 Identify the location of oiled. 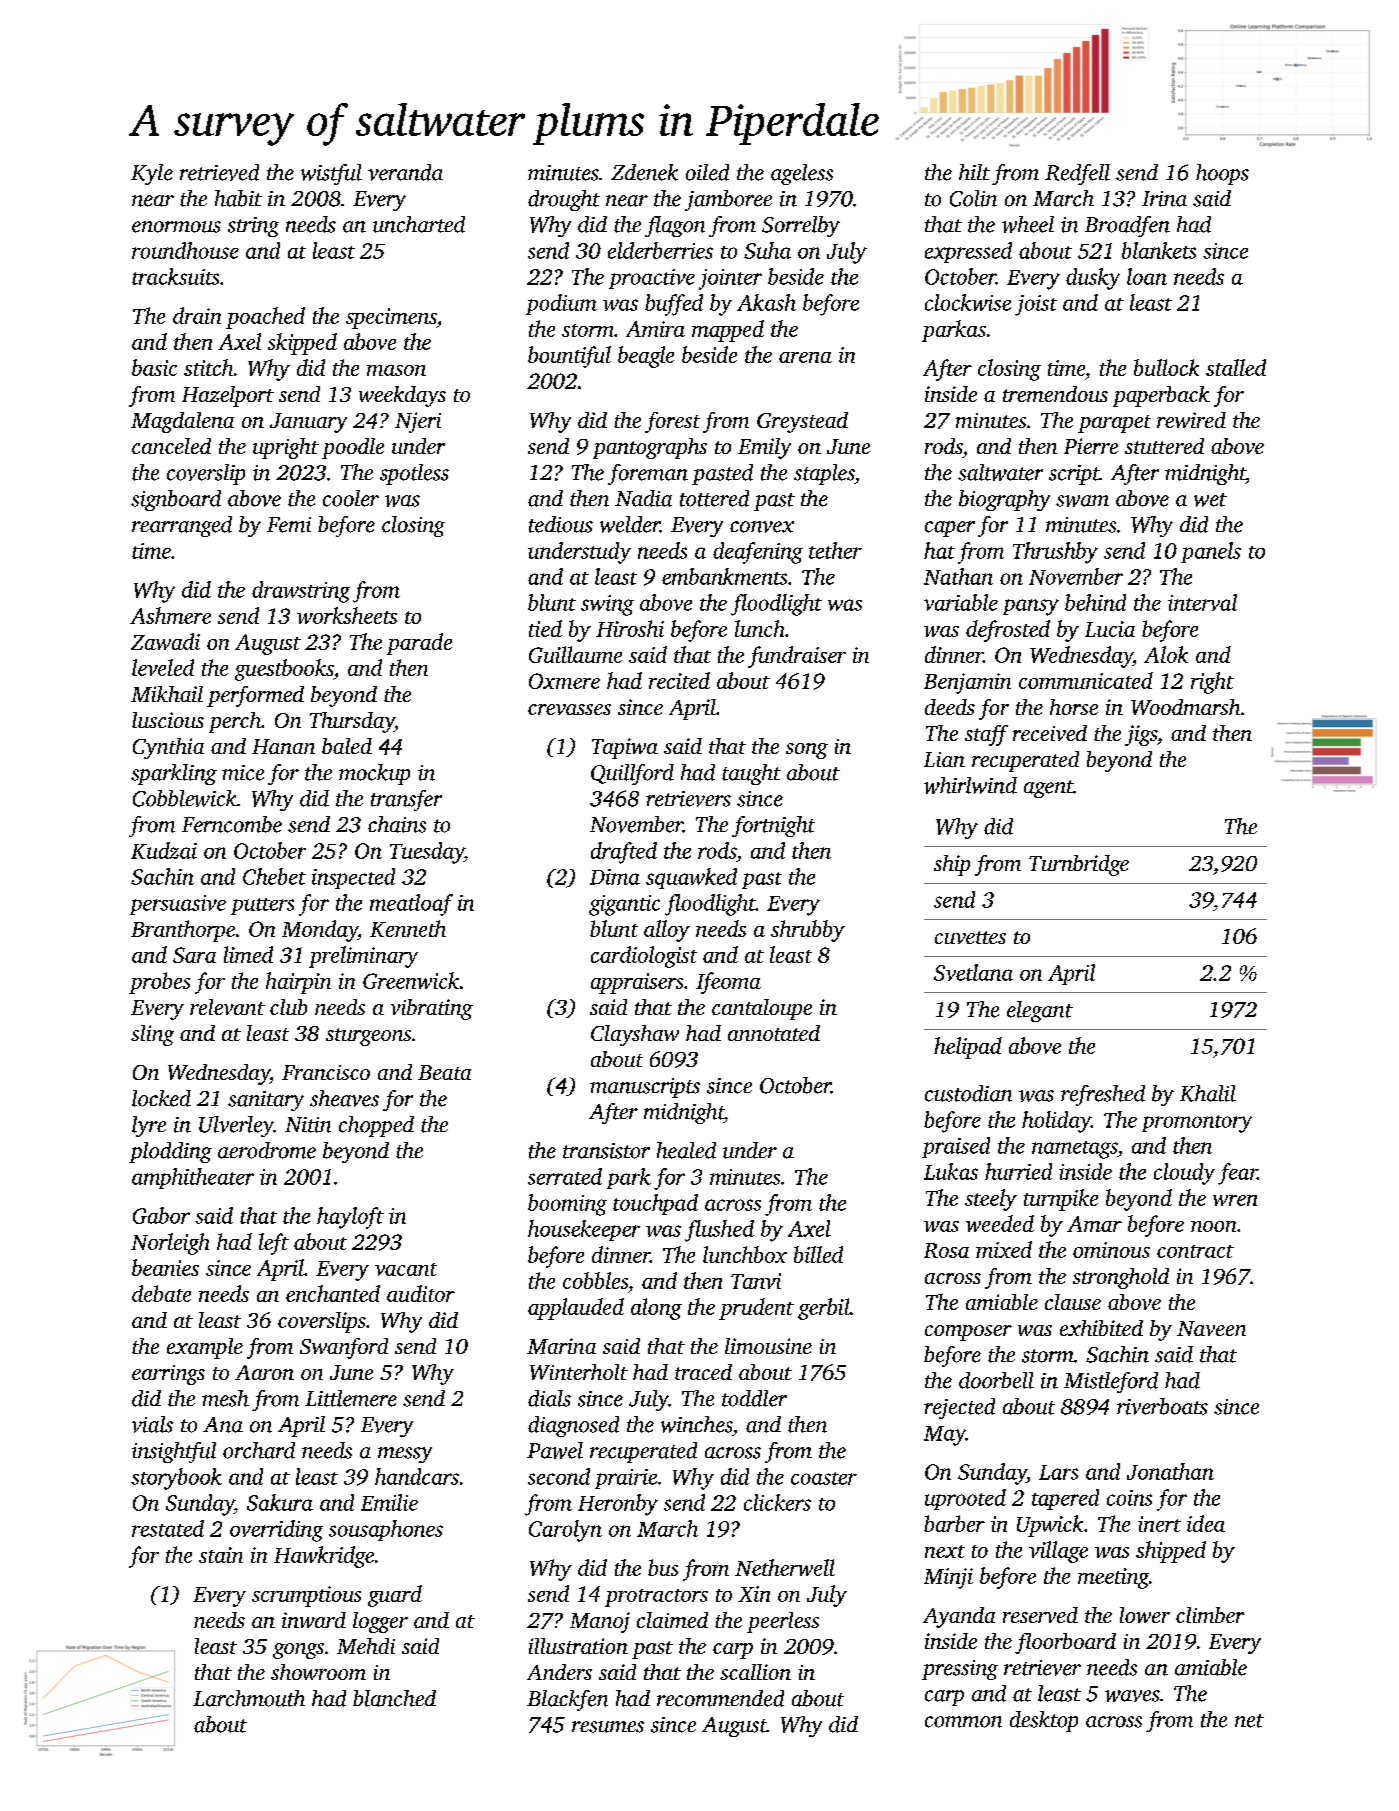
(707, 172).
